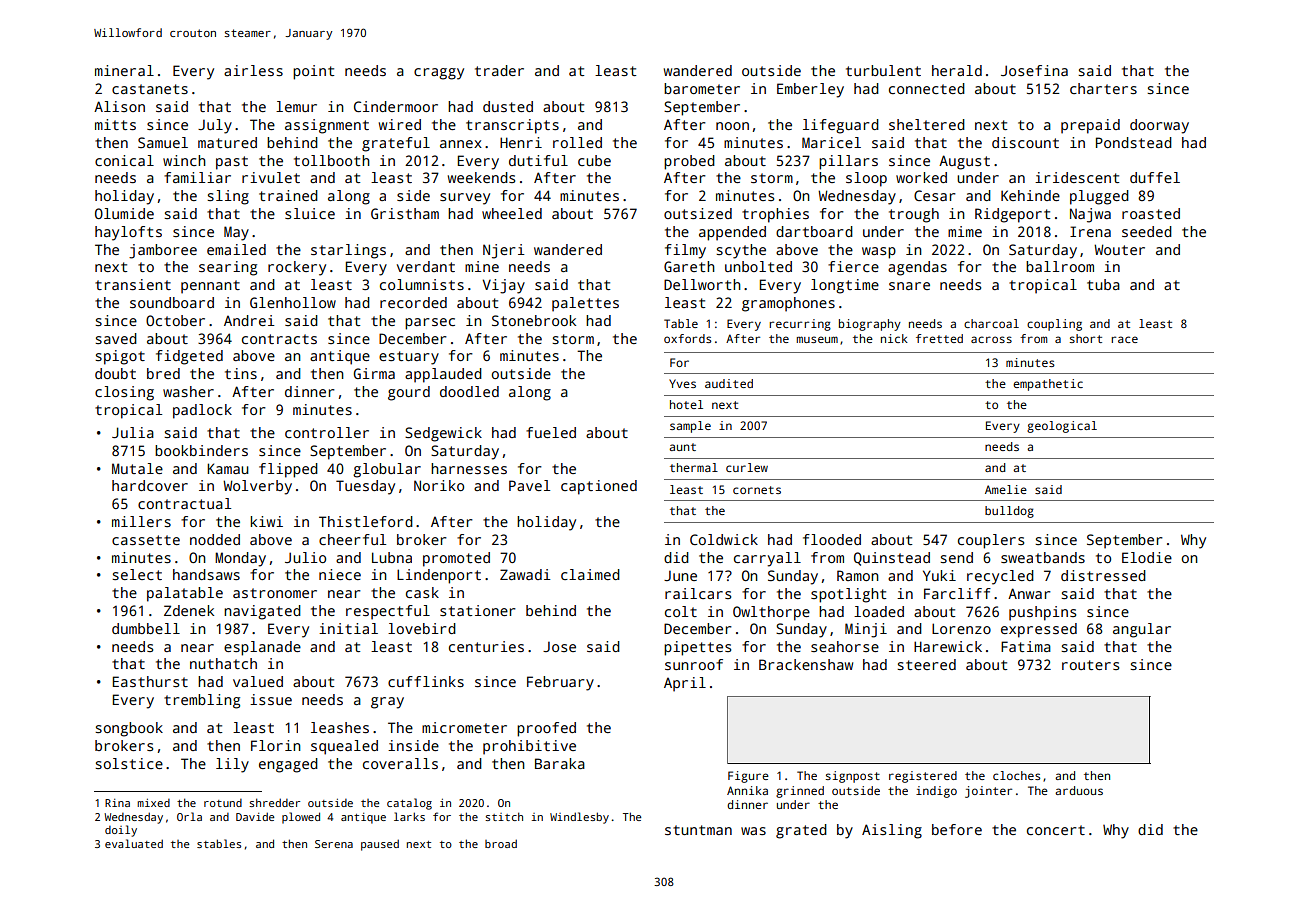 This screenshot has height=924, width=1308. I want to click on pipettes, so click(697, 648).
